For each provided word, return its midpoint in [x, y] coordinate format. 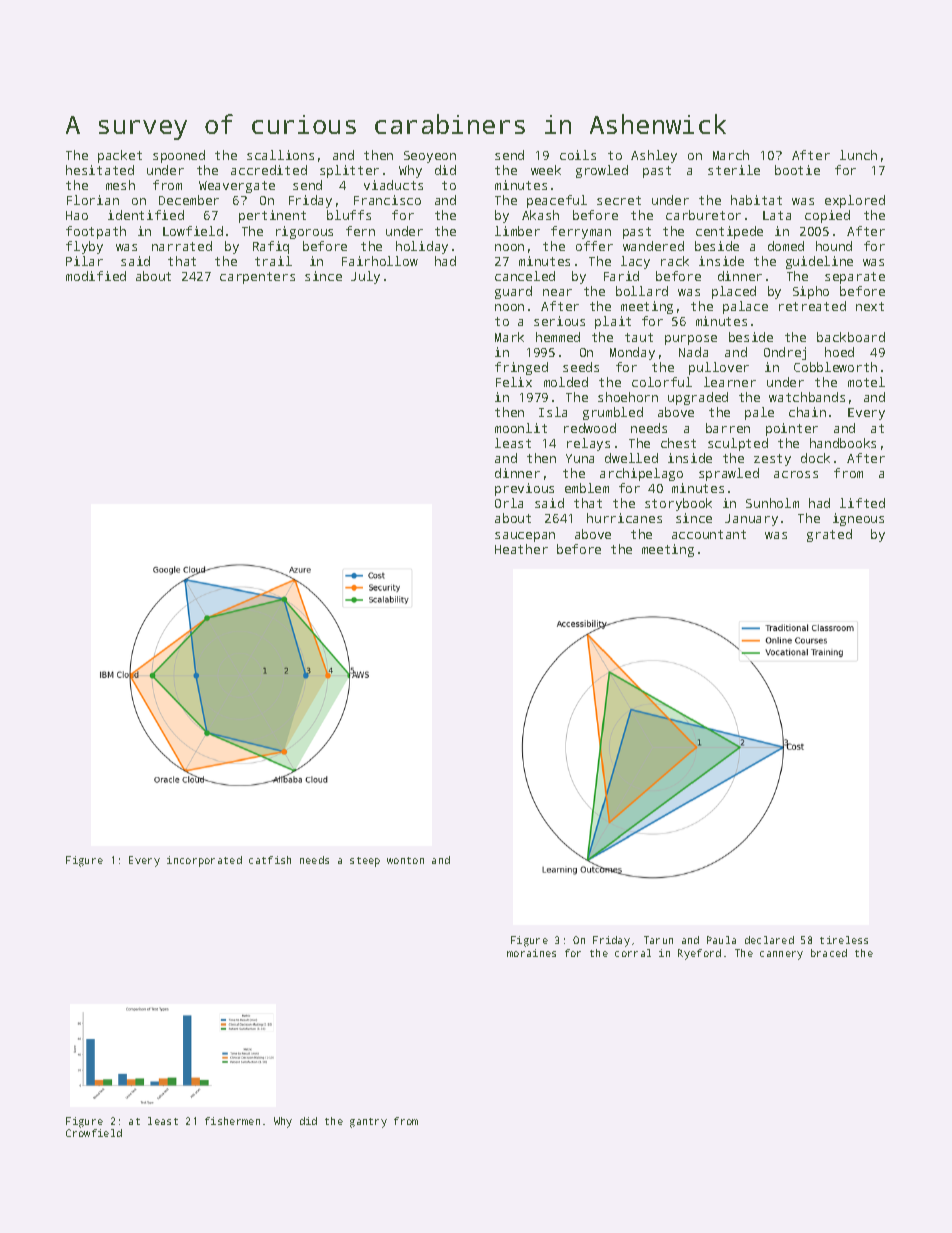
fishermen [232, 1121]
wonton [405, 860]
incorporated [204, 861]
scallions [280, 155]
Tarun [658, 940]
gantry [368, 1123]
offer [594, 246]
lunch [858, 155]
